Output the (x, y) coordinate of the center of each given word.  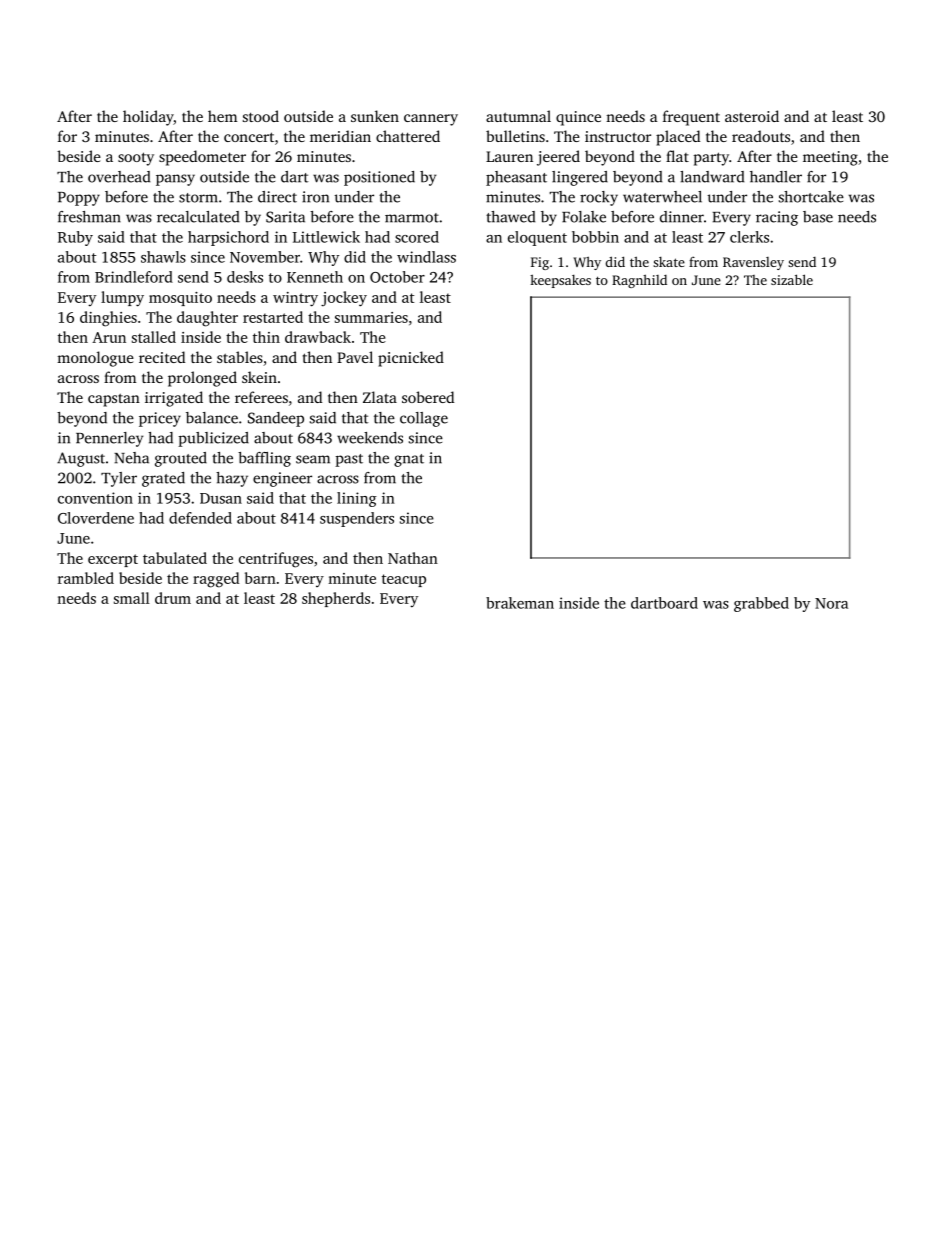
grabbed (761, 604)
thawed (510, 217)
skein (259, 377)
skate (669, 262)
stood (261, 116)
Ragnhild (639, 281)
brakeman (520, 603)
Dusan (221, 498)
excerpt (113, 560)
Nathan (413, 558)
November (265, 257)
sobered (428, 397)
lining (357, 499)
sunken (375, 116)
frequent (691, 118)
